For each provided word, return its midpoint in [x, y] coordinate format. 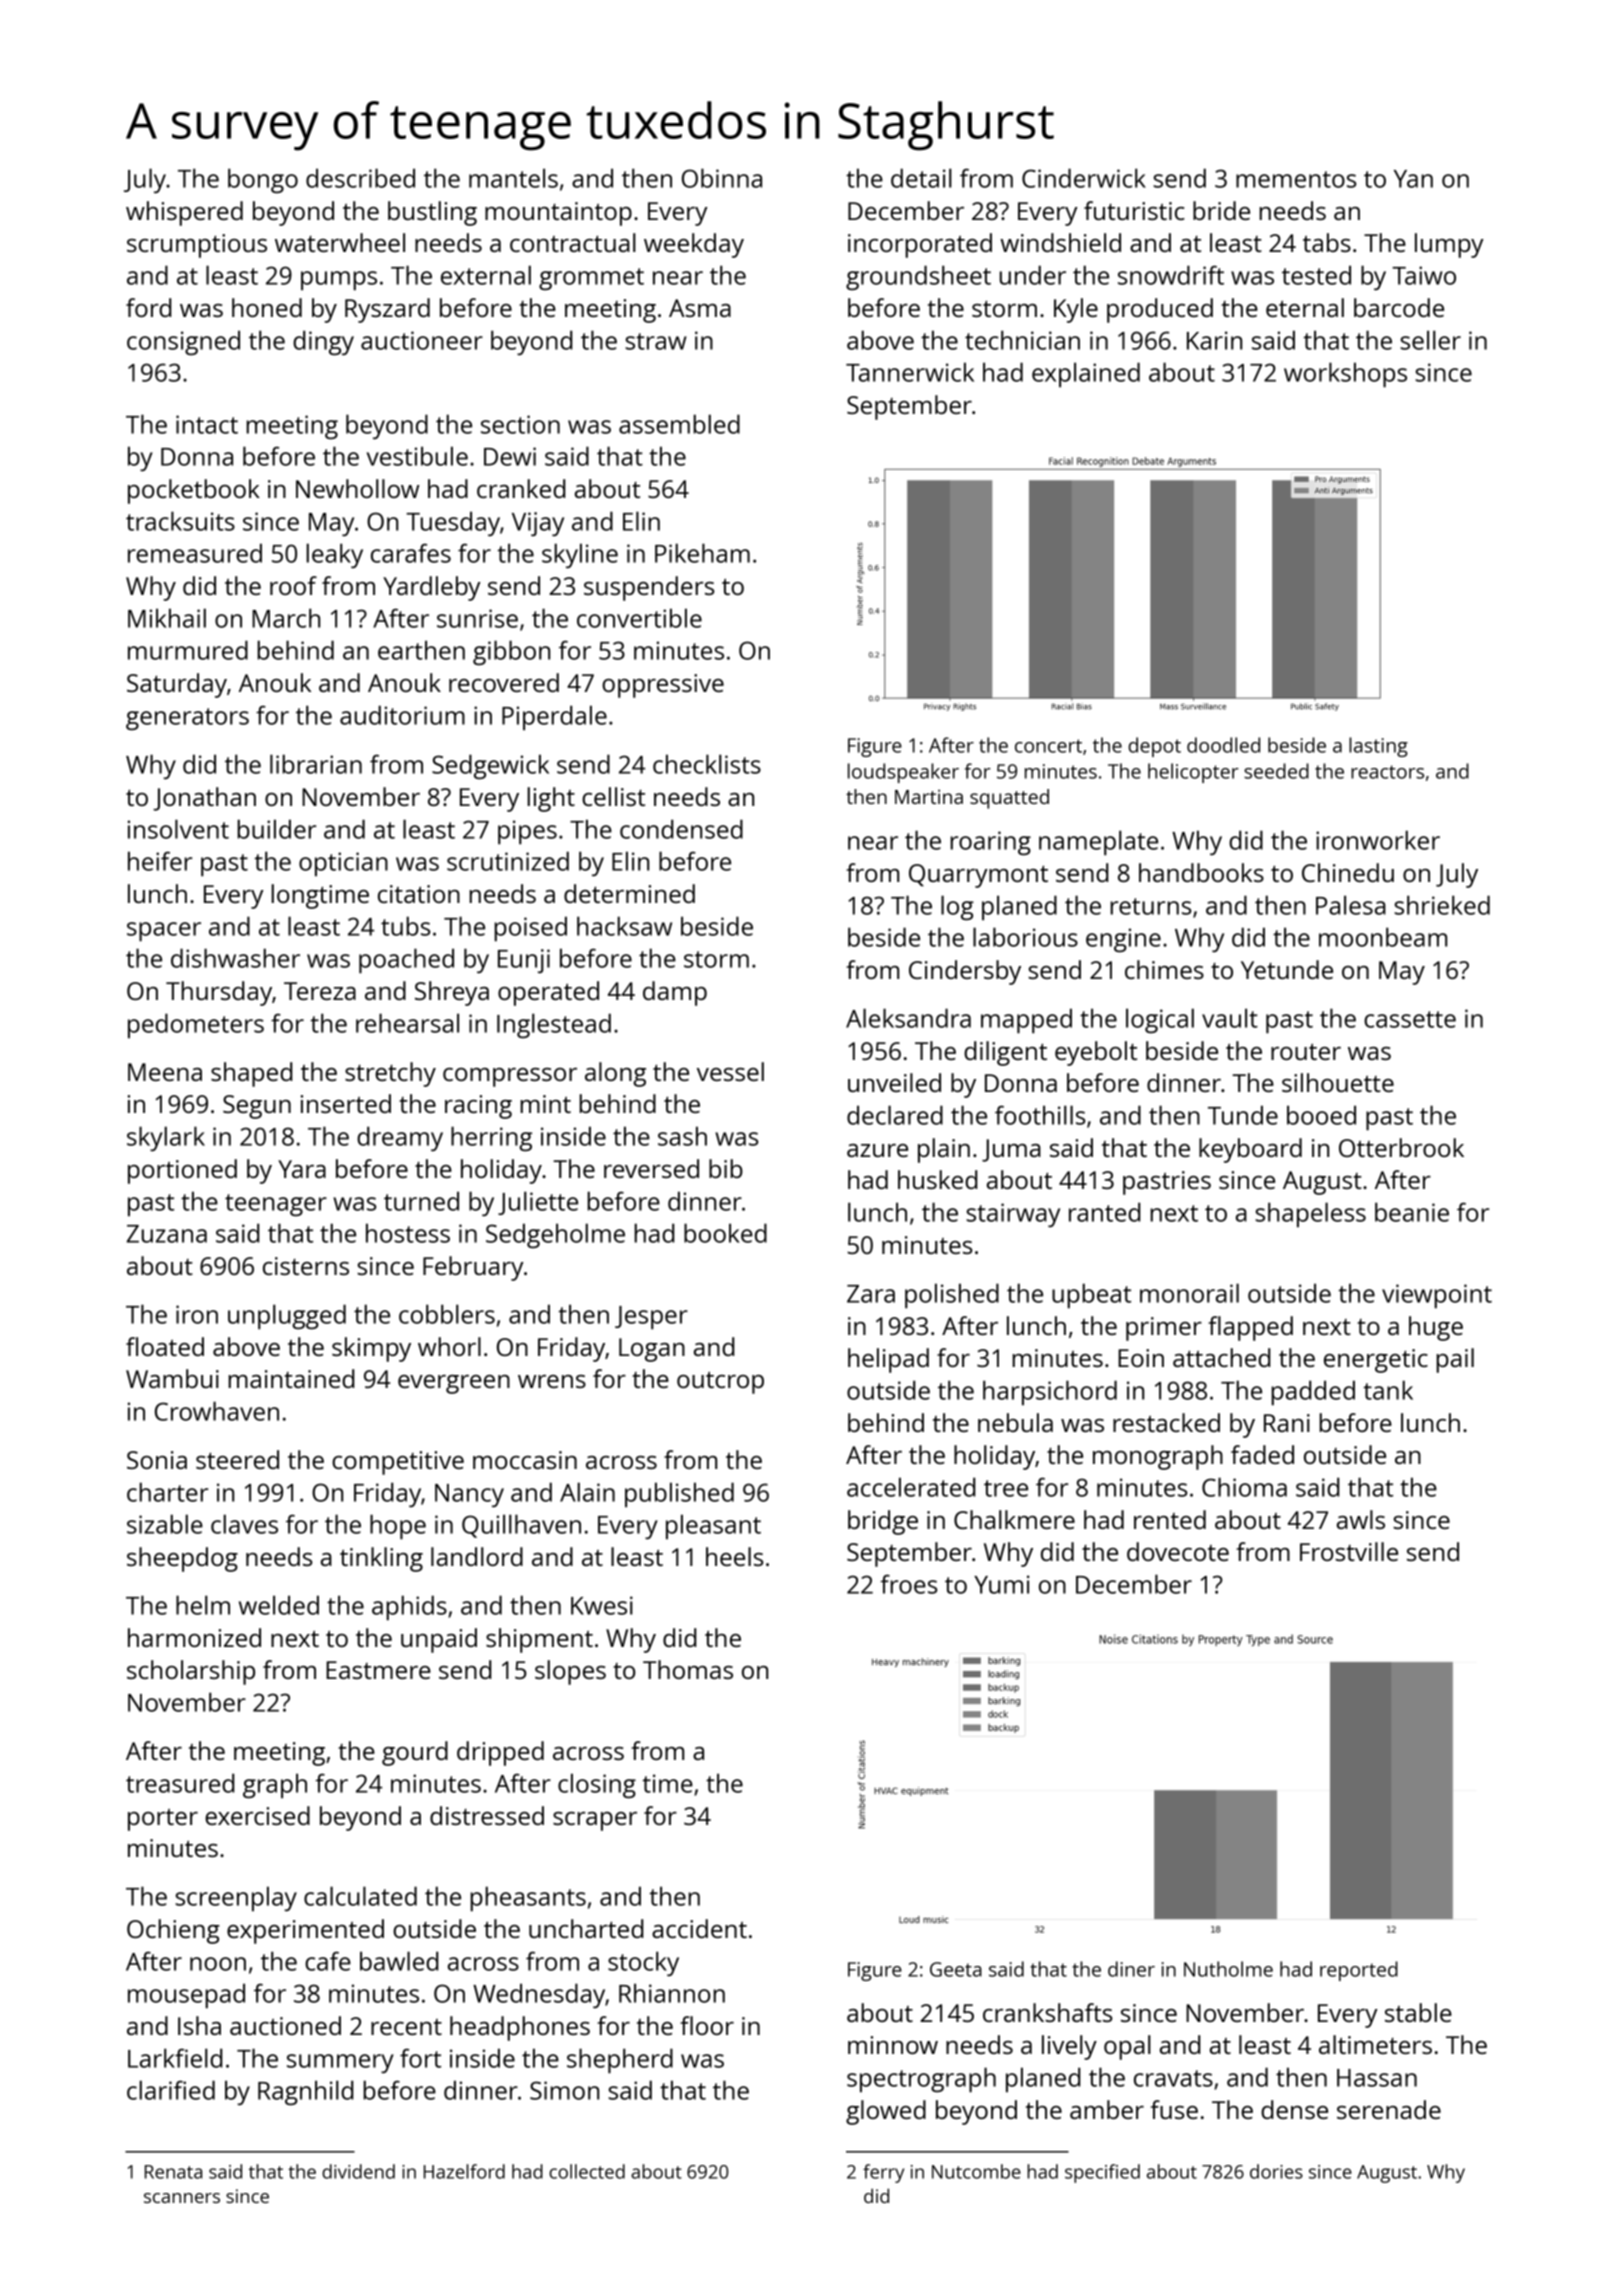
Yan [1413, 179]
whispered [184, 213]
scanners [182, 2198]
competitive [398, 1463]
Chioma [1244, 1487]
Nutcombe [976, 2171]
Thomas [688, 1669]
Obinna [722, 178]
